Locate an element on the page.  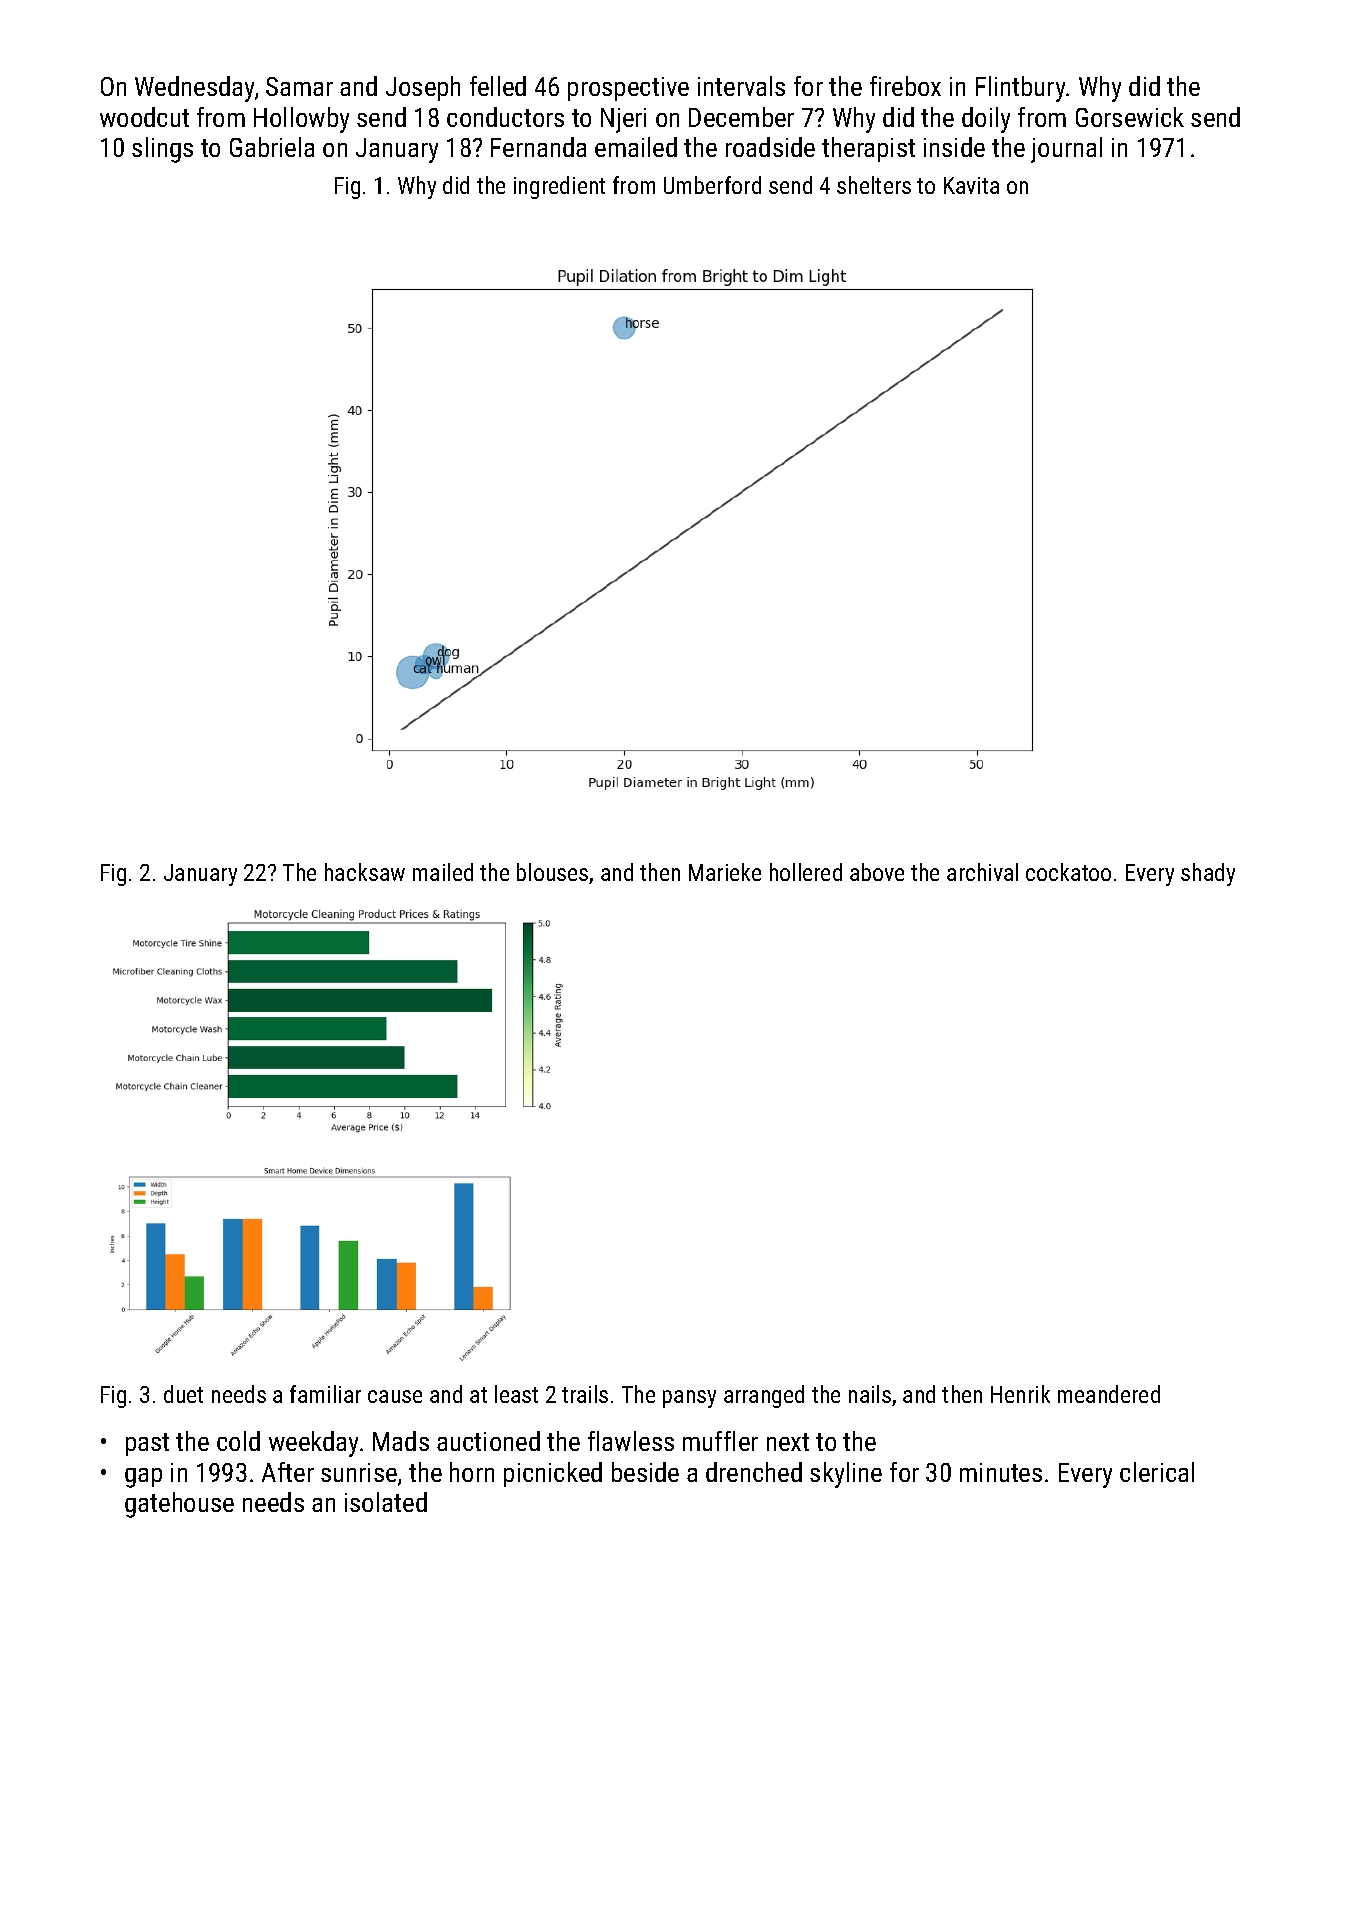
trails is located at coordinates (585, 1394).
